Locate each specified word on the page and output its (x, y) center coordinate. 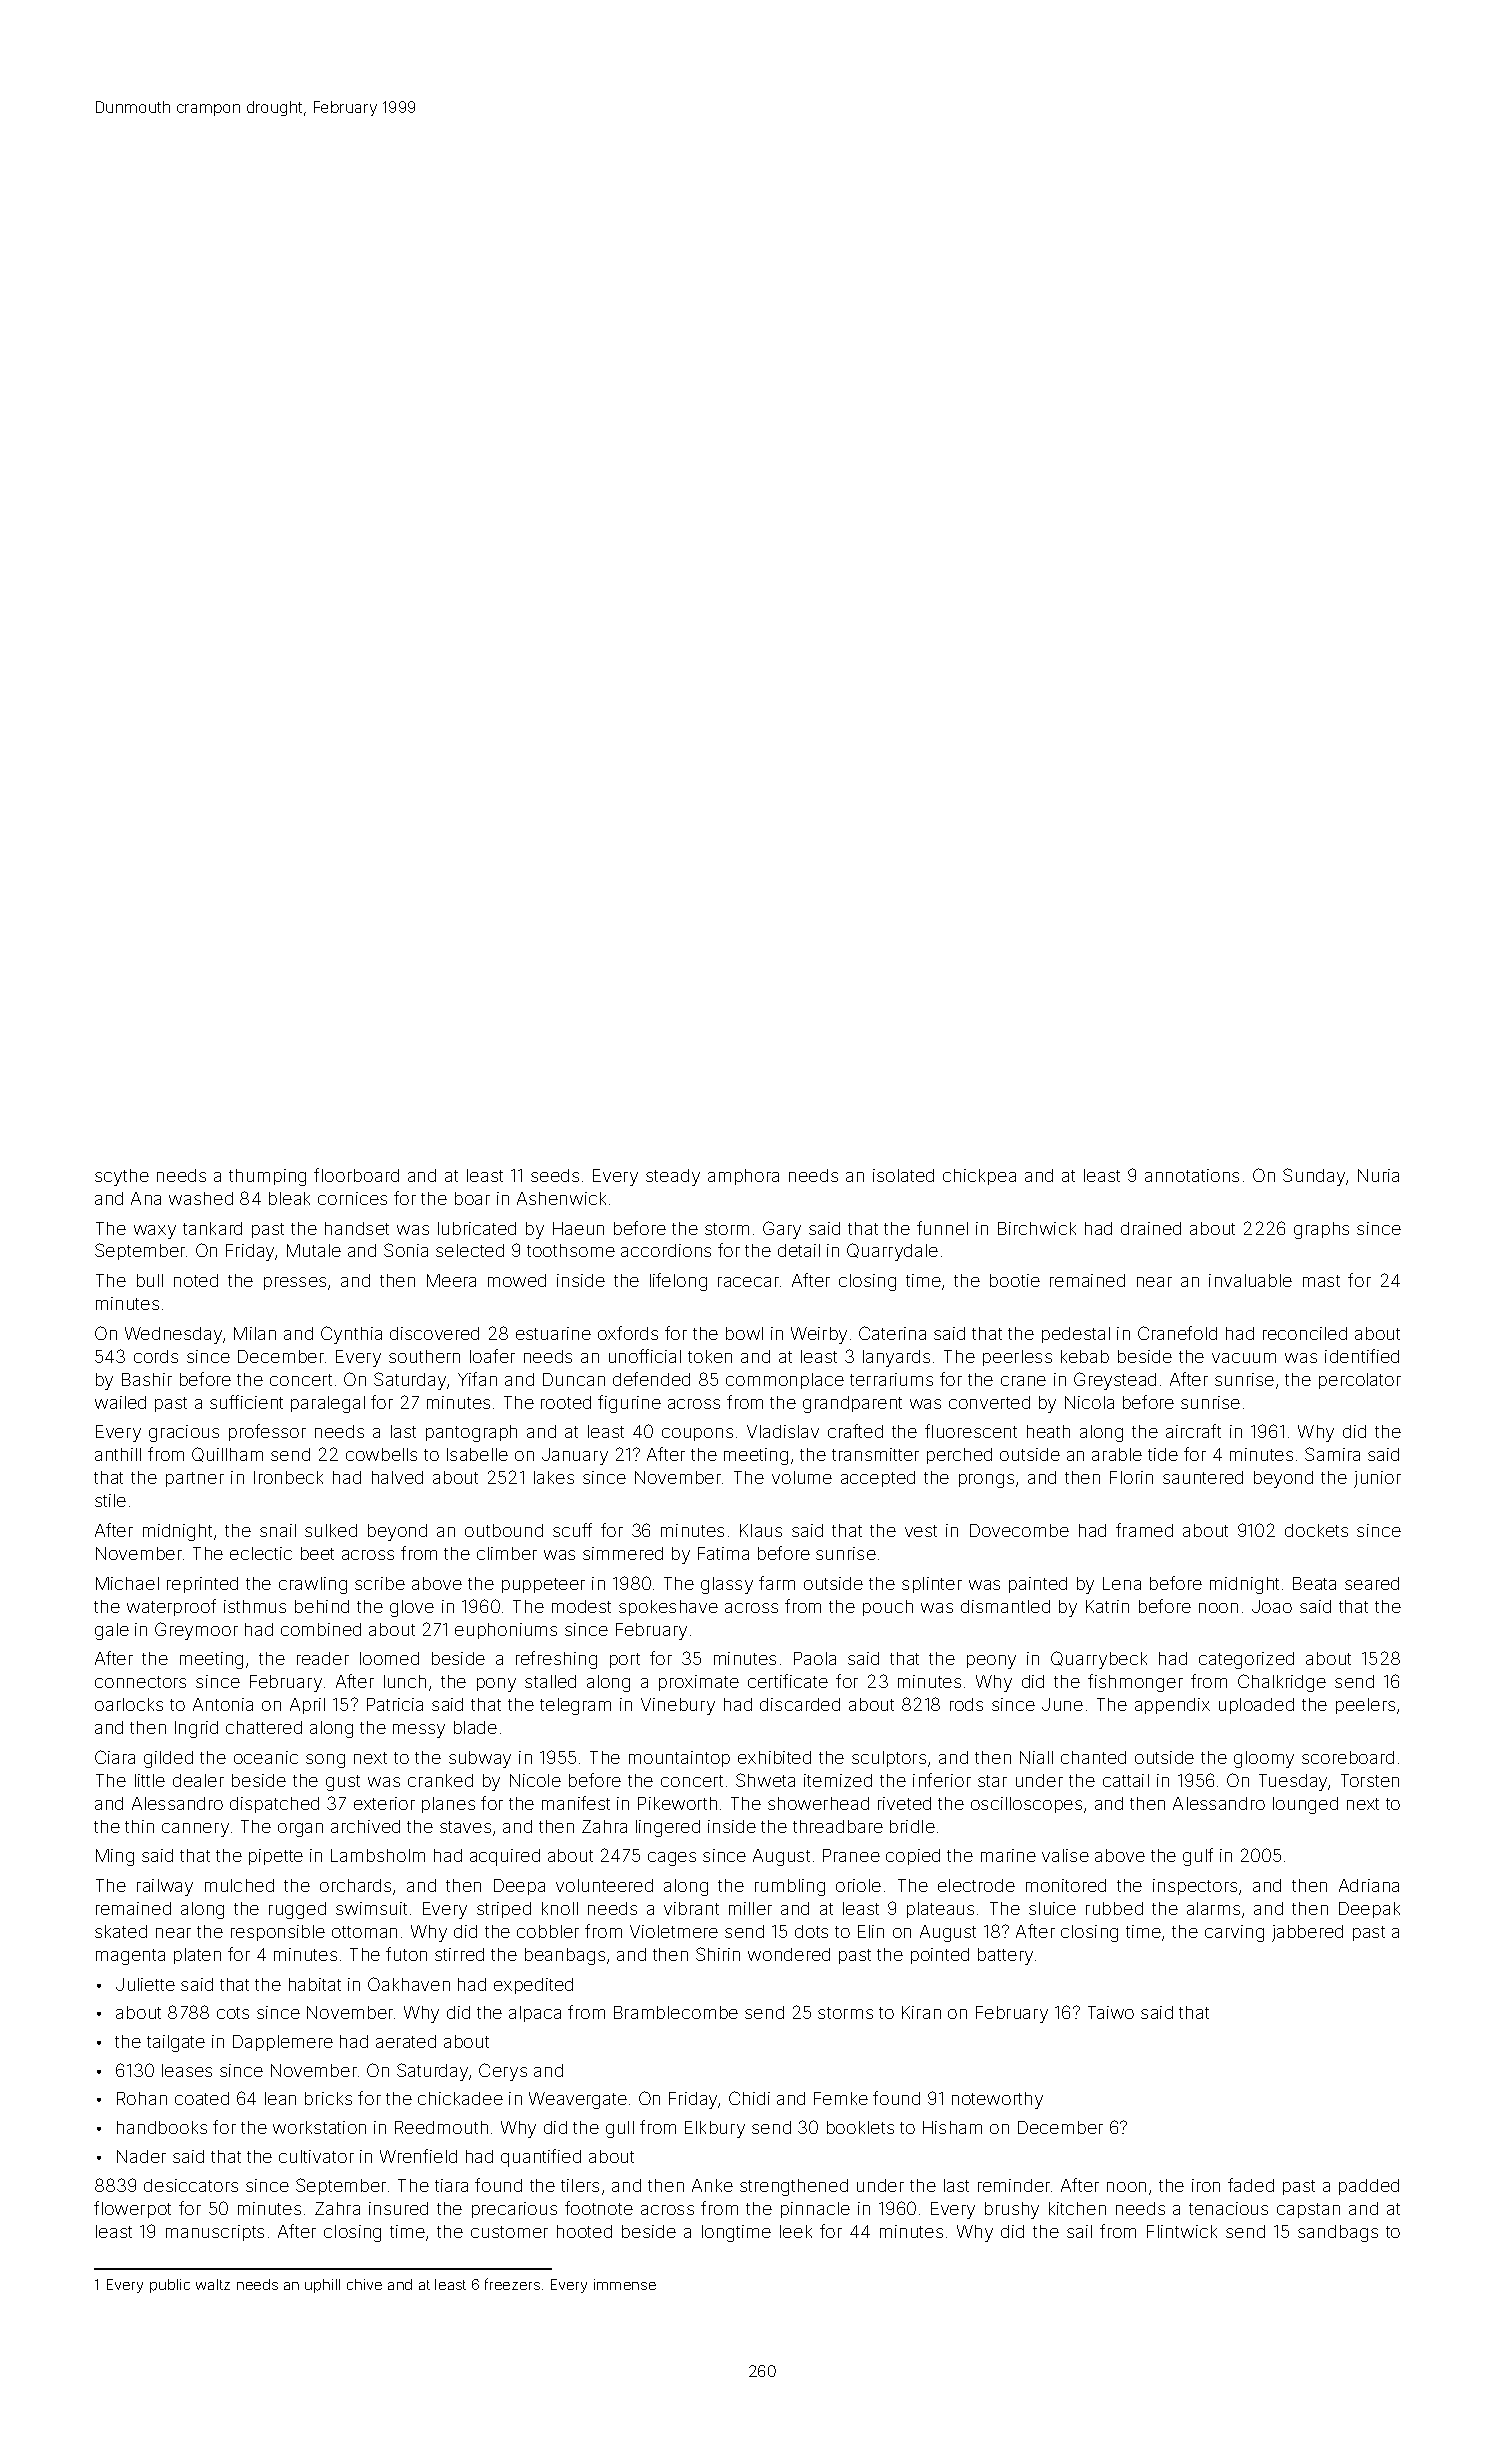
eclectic (261, 1553)
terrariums (891, 1379)
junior (1377, 1479)
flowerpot (132, 2209)
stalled (550, 1681)
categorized (1246, 1660)
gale (112, 1631)
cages (672, 1859)
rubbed (1114, 1908)
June (1062, 1704)
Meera (451, 1280)
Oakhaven (409, 1984)
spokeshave (668, 1608)
